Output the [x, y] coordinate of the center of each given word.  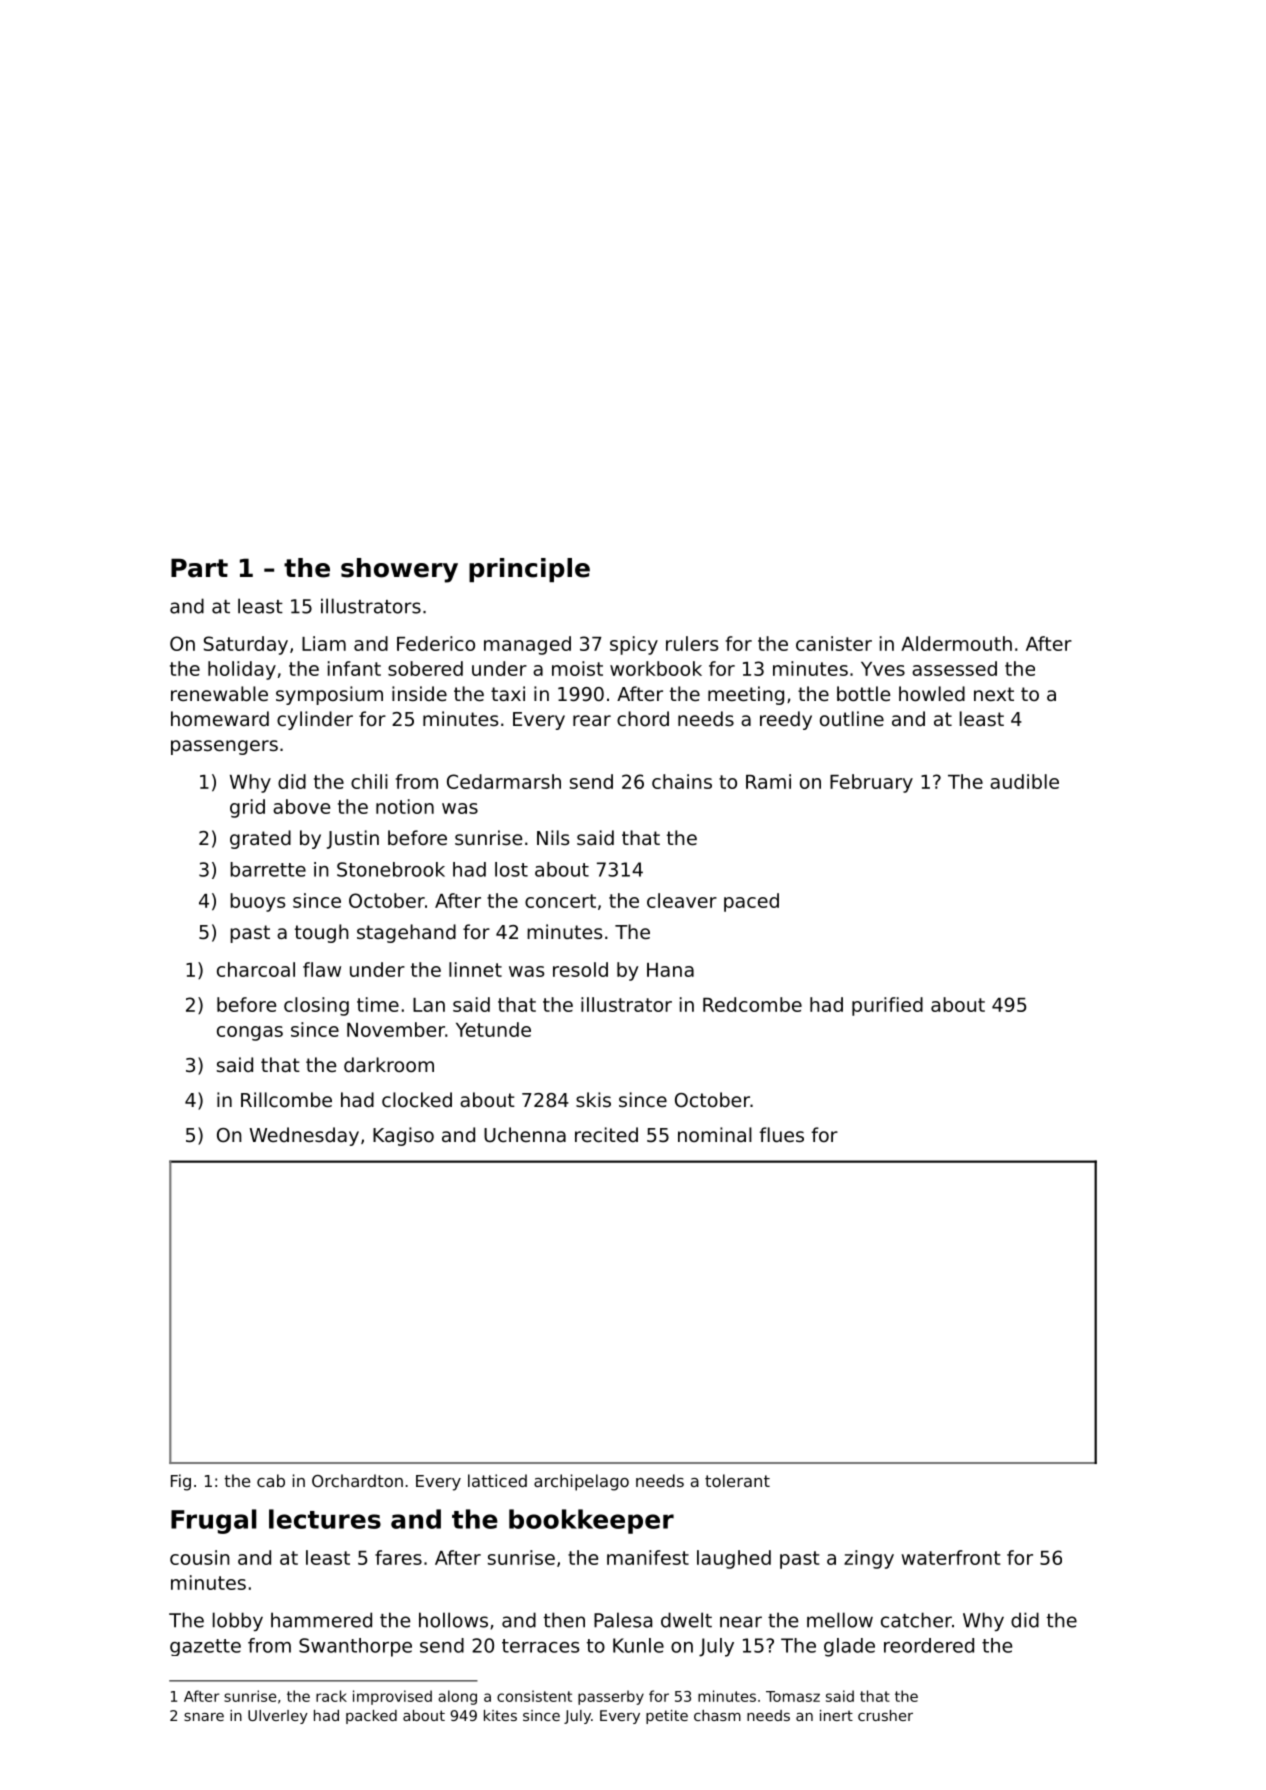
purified [887, 1006]
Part [199, 568]
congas [250, 1033]
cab [271, 1480]
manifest [648, 1557]
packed [371, 1717]
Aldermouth [956, 643]
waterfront [950, 1557]
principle [529, 570]
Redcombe [752, 1004]
